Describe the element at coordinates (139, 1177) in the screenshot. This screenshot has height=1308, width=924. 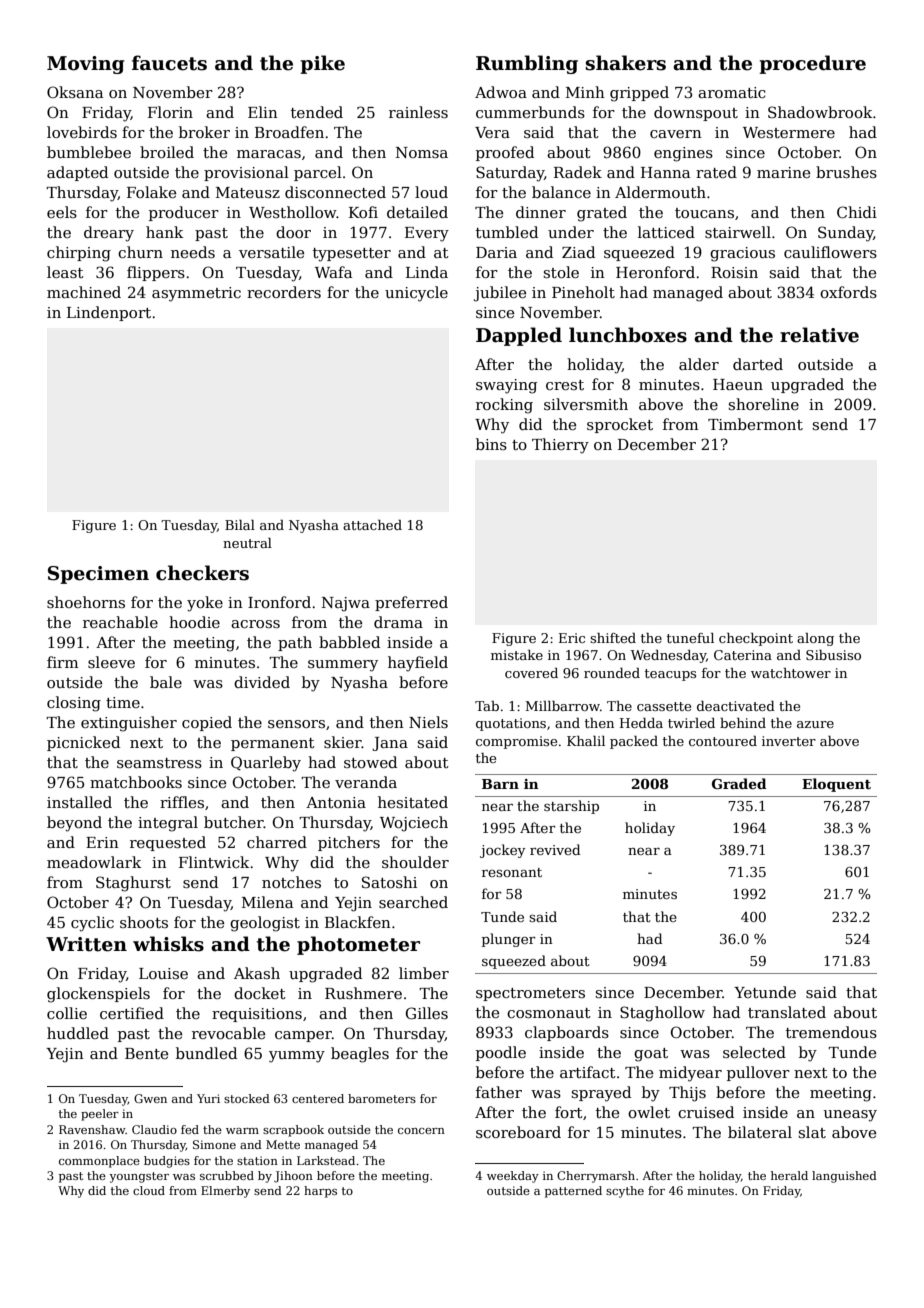
I see `youngster` at that location.
